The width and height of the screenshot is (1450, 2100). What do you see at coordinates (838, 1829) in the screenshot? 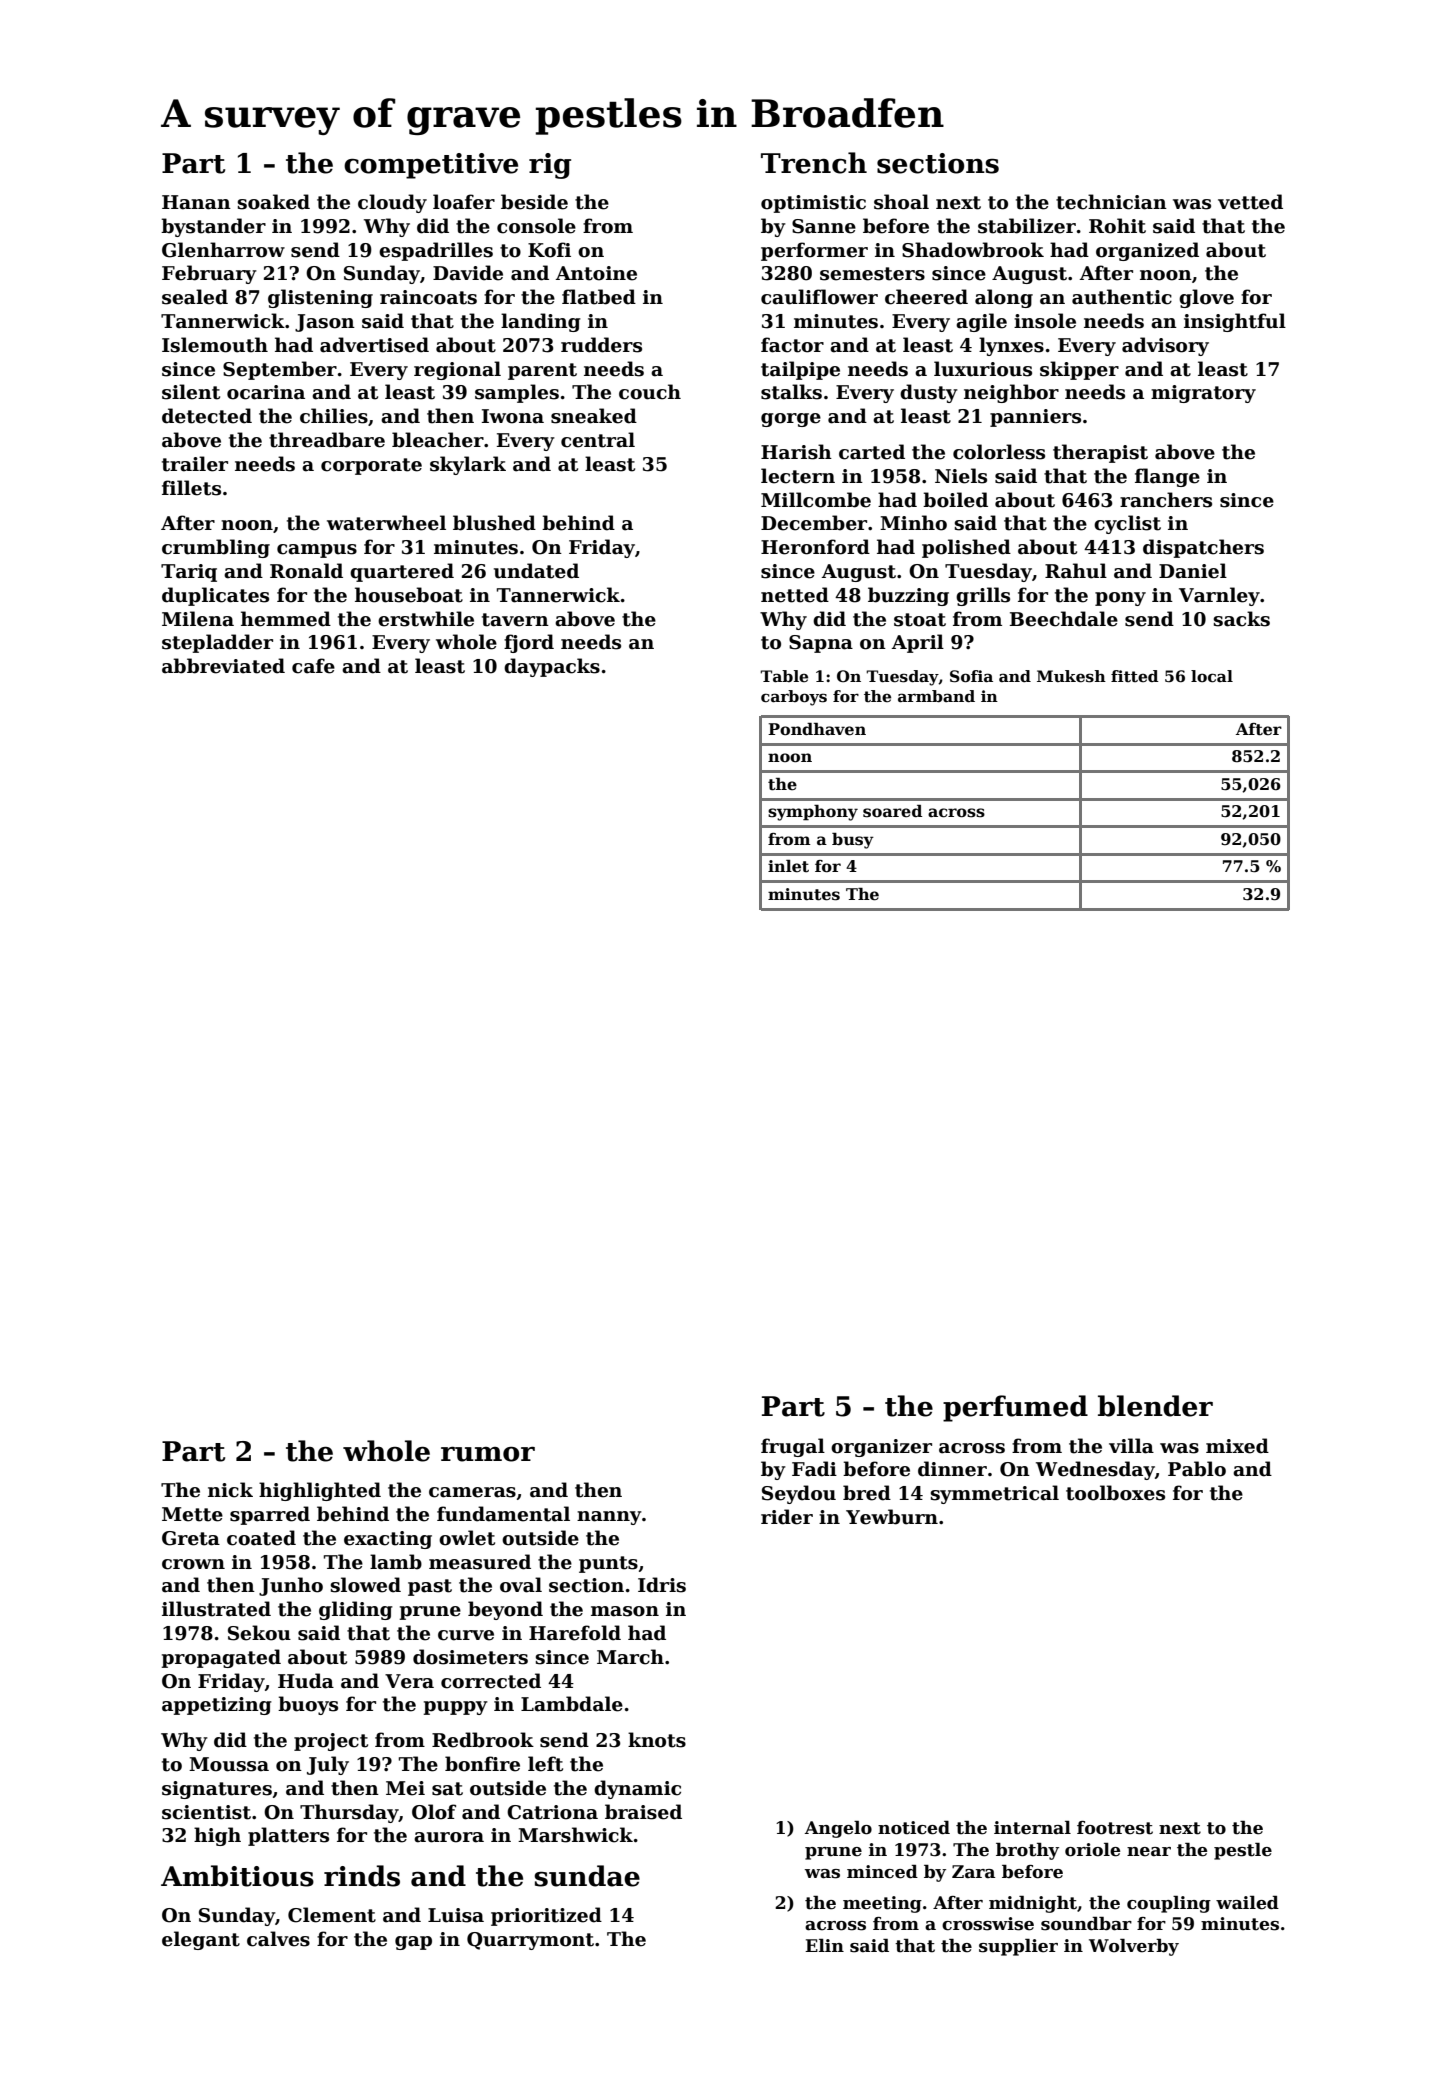
I see `Angelo` at bounding box center [838, 1829].
